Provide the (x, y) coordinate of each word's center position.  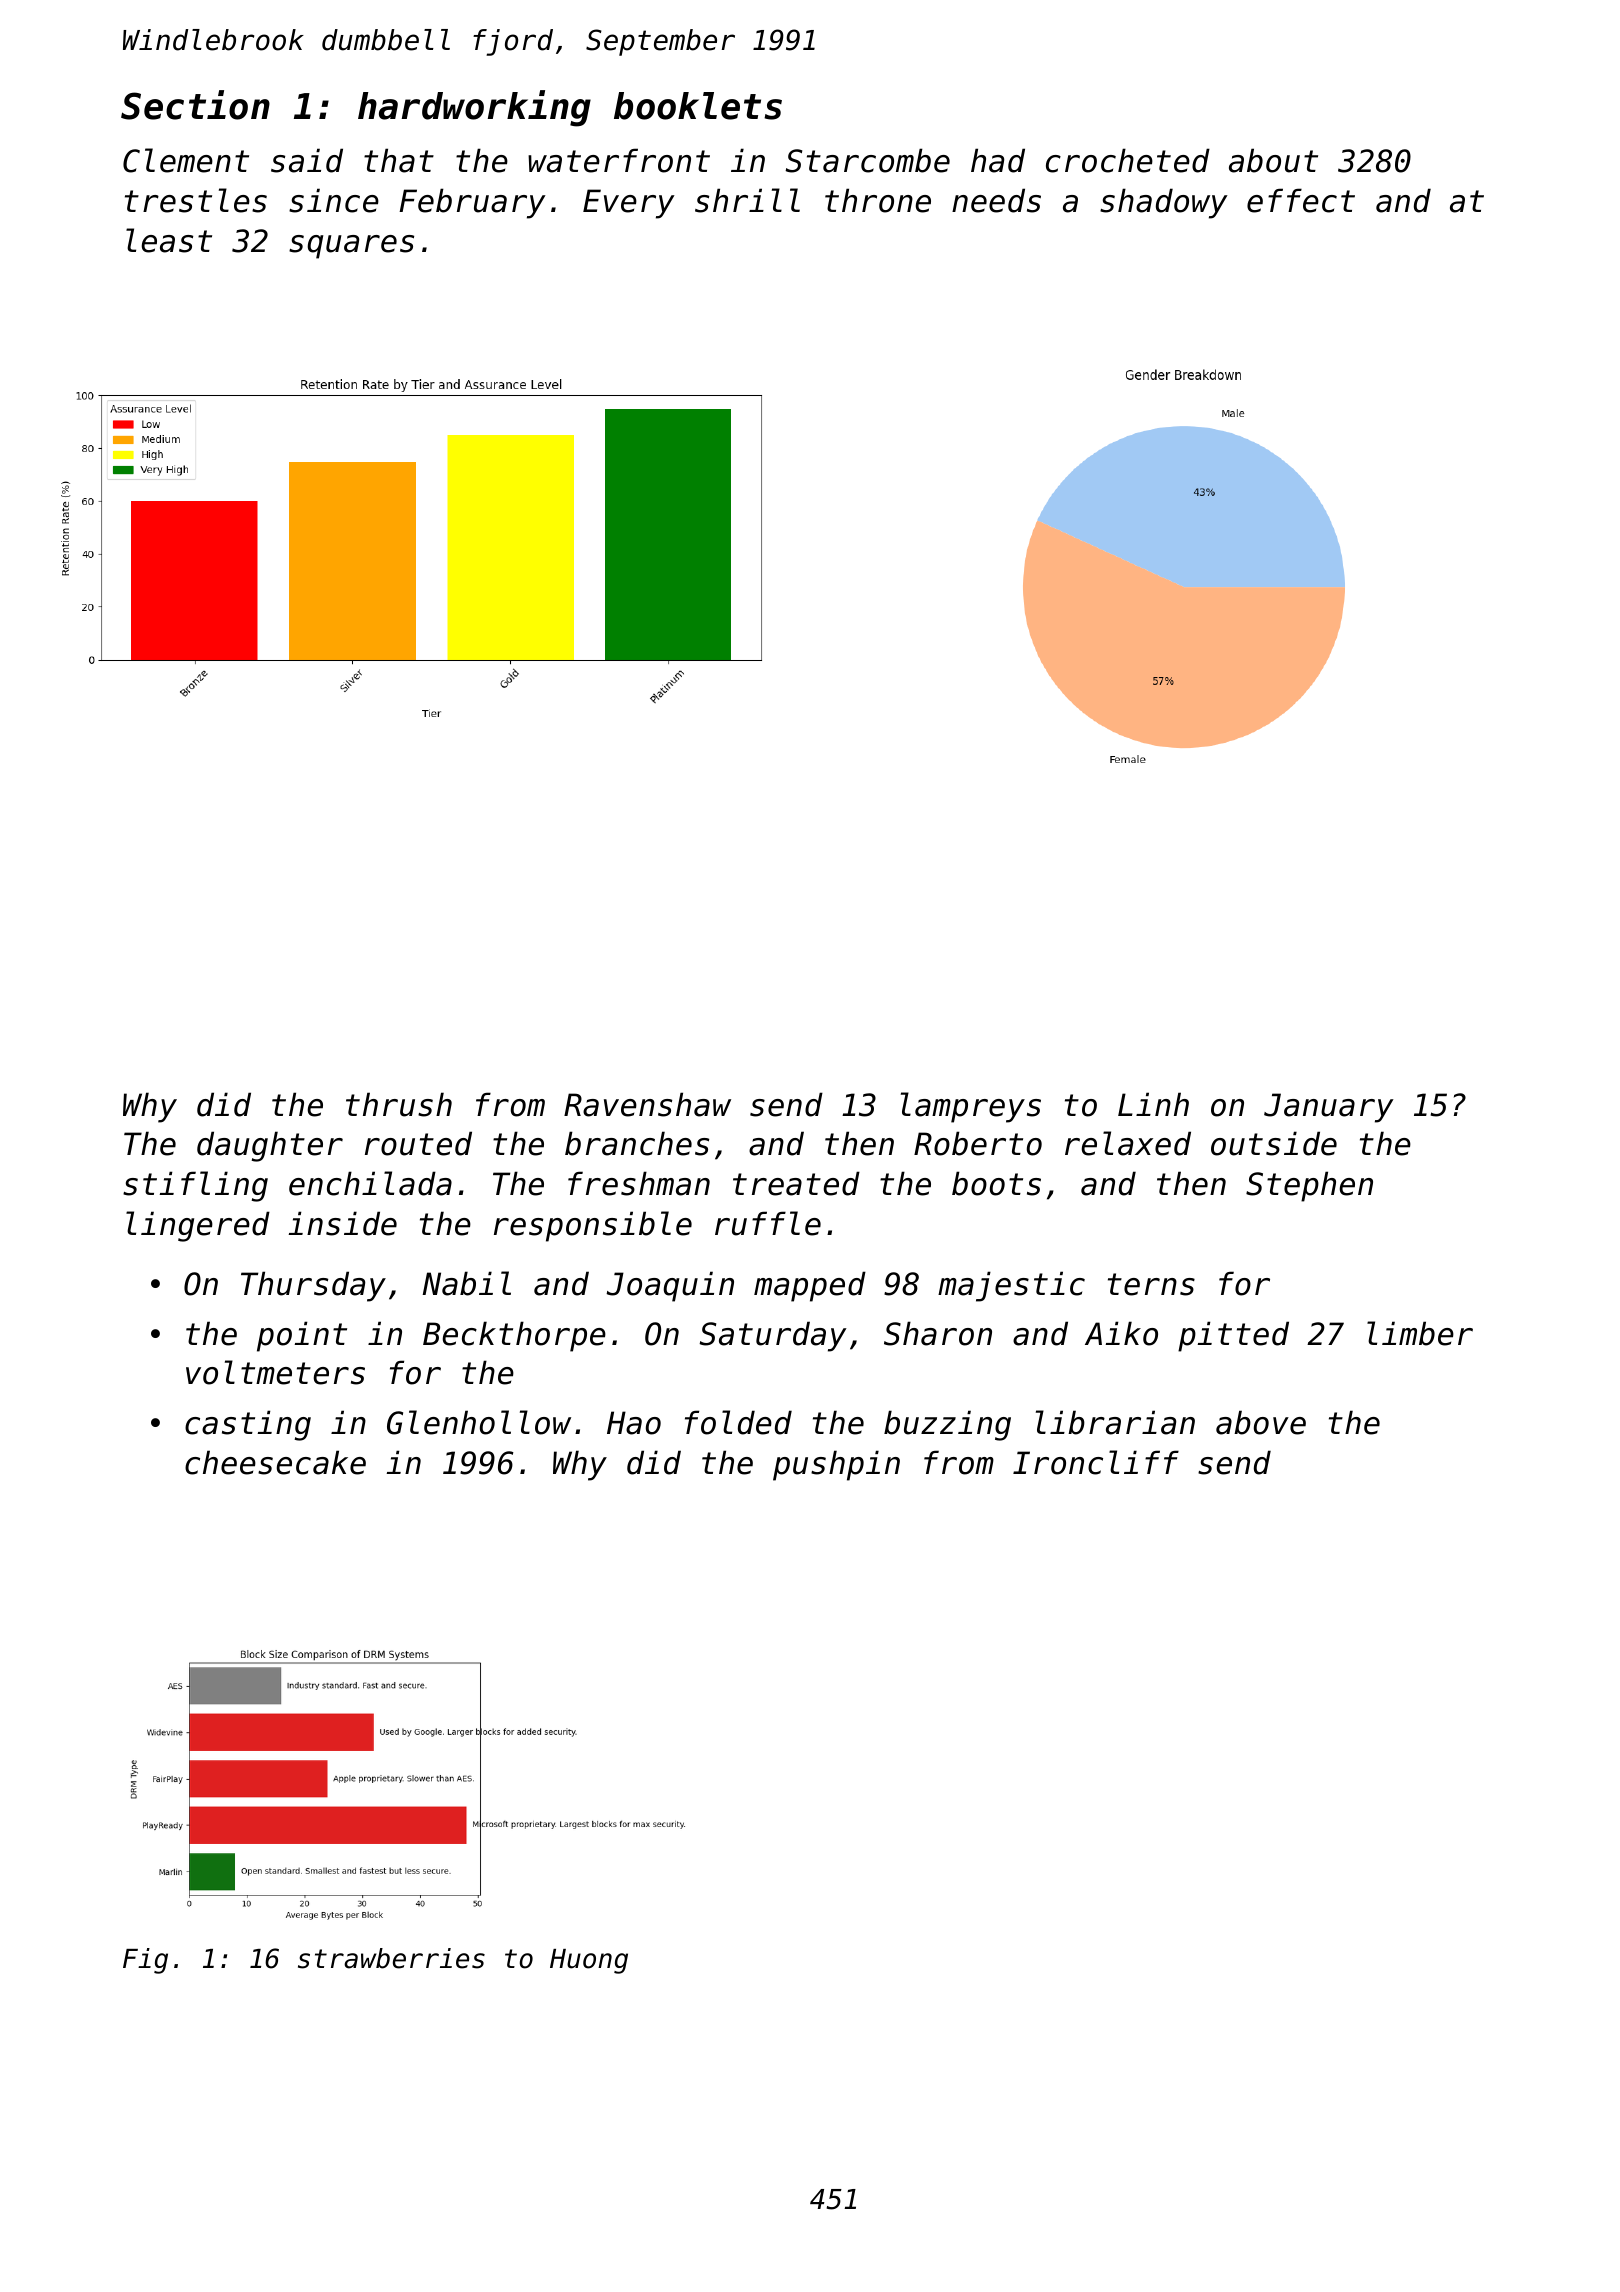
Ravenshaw (647, 1104)
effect (1301, 200)
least (169, 240)
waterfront (619, 160)
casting (248, 1425)
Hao (634, 1423)
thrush (399, 1104)
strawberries (391, 1958)
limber (1420, 1333)
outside (1274, 1143)
